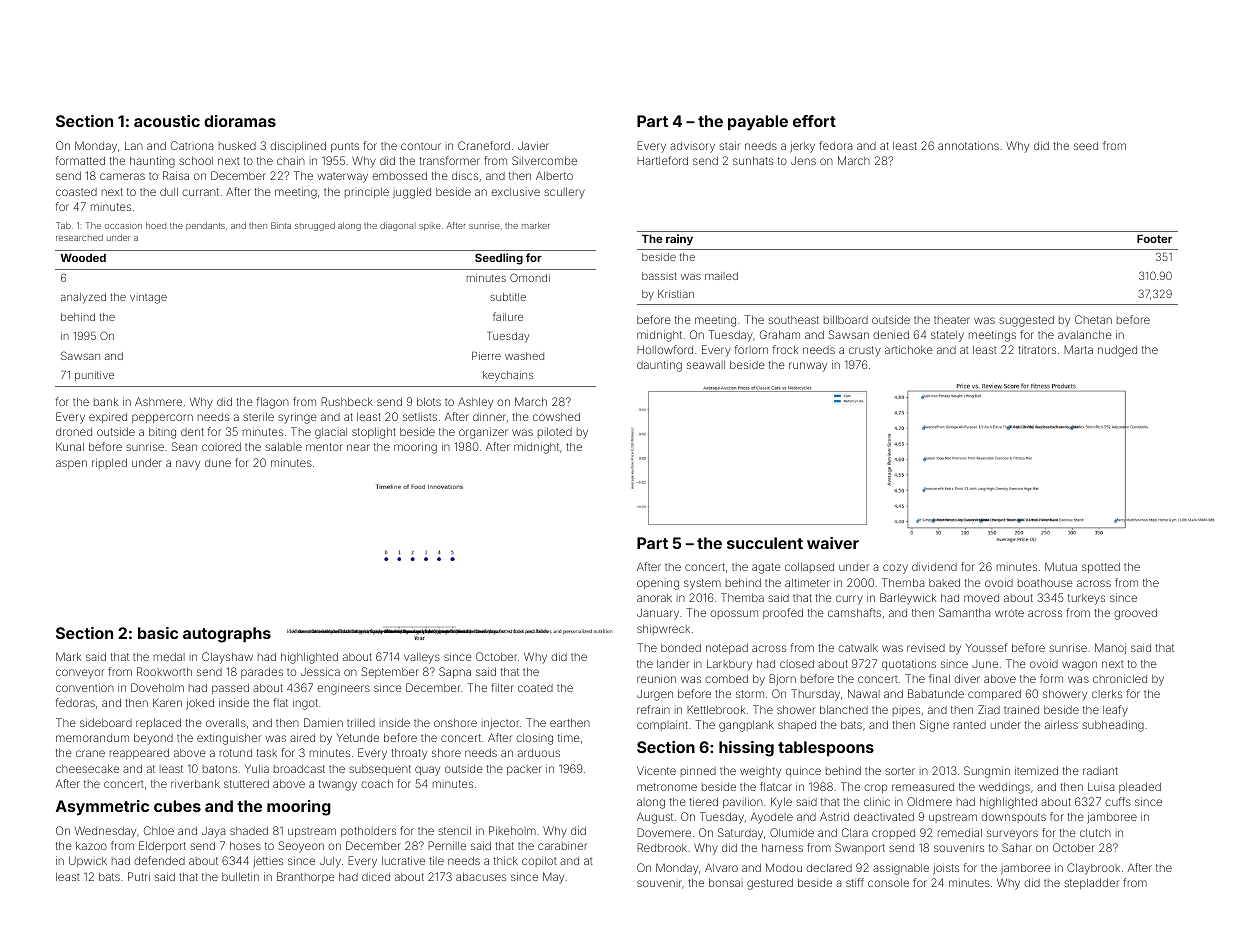  What do you see at coordinates (524, 356) in the screenshot?
I see `washed` at bounding box center [524, 356].
